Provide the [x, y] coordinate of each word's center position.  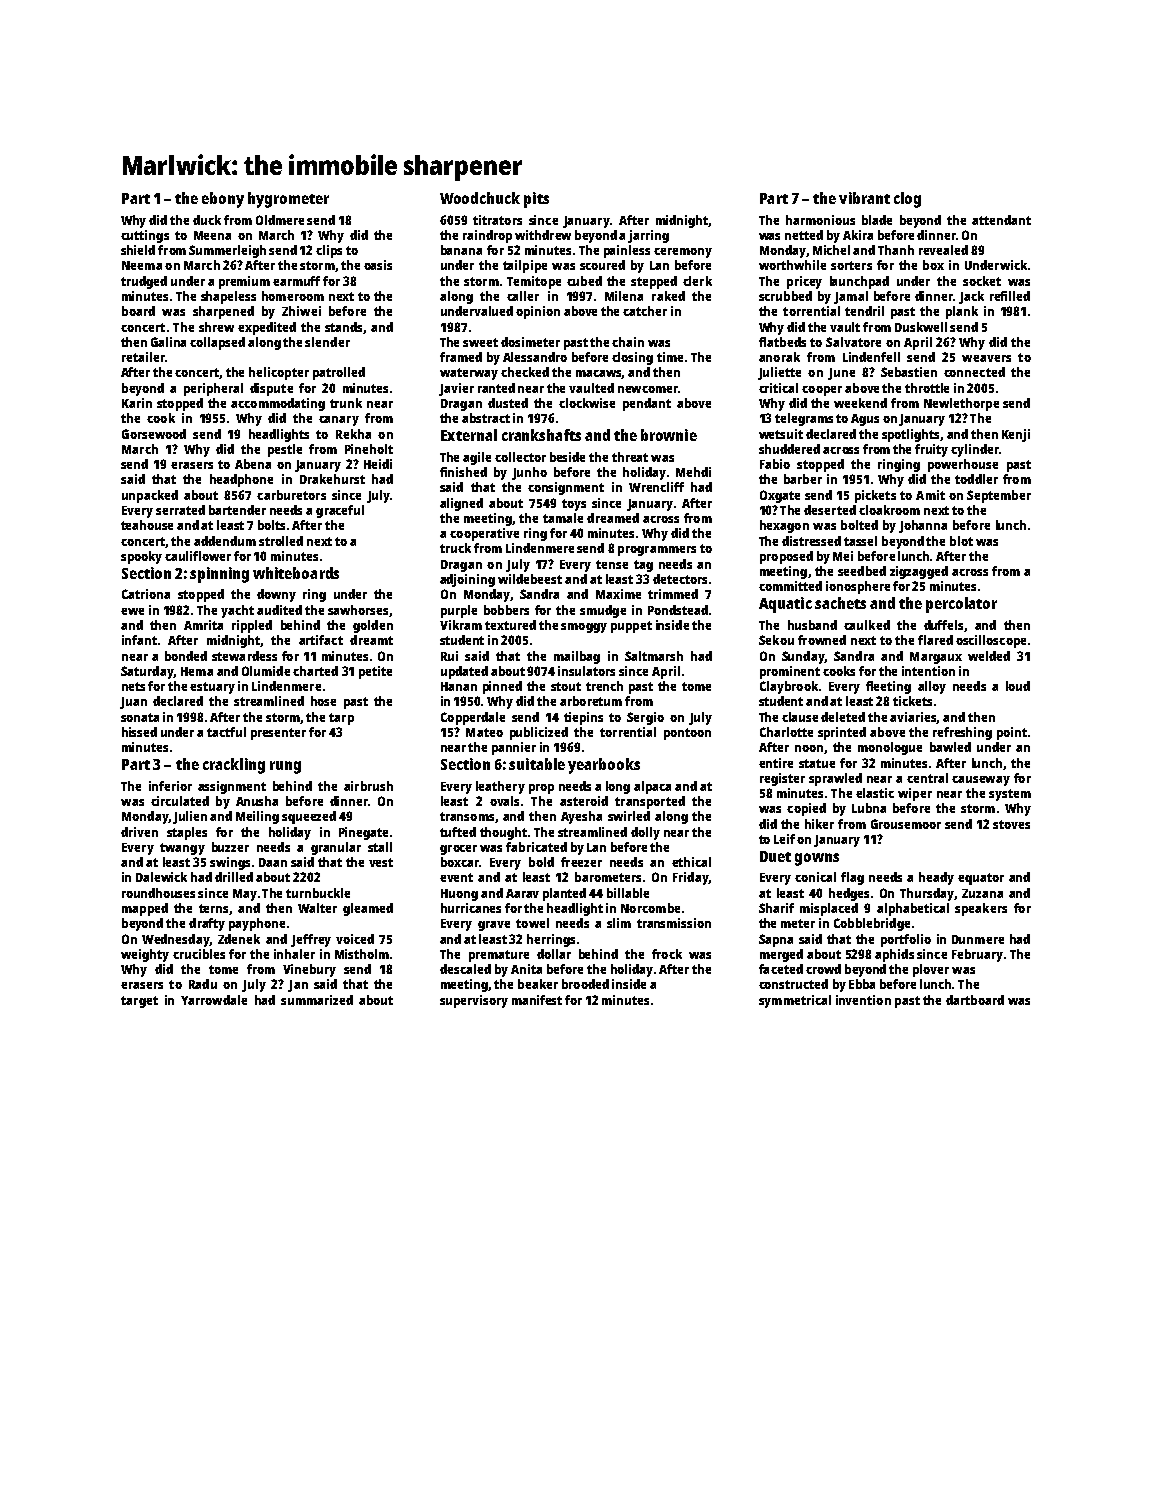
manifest [537, 1000]
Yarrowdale [214, 1000]
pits [536, 200]
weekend [860, 403]
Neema [142, 265]
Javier [456, 389]
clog [907, 200]
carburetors [291, 495]
